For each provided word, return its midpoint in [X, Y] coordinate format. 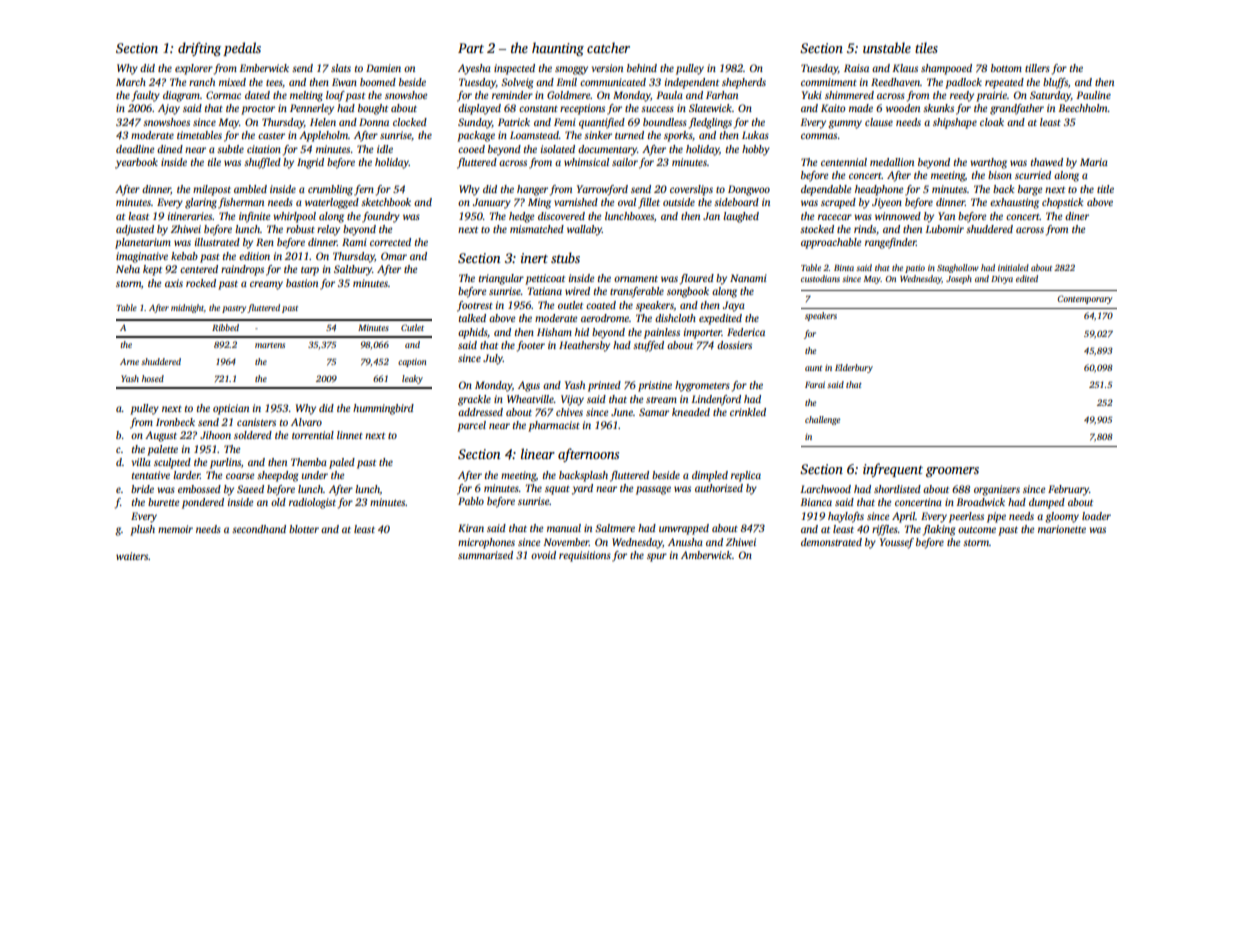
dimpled [710, 476]
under [315, 475]
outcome [977, 530]
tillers [1037, 68]
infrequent [893, 470]
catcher [608, 47]
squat [557, 490]
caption [412, 362]
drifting [199, 49]
